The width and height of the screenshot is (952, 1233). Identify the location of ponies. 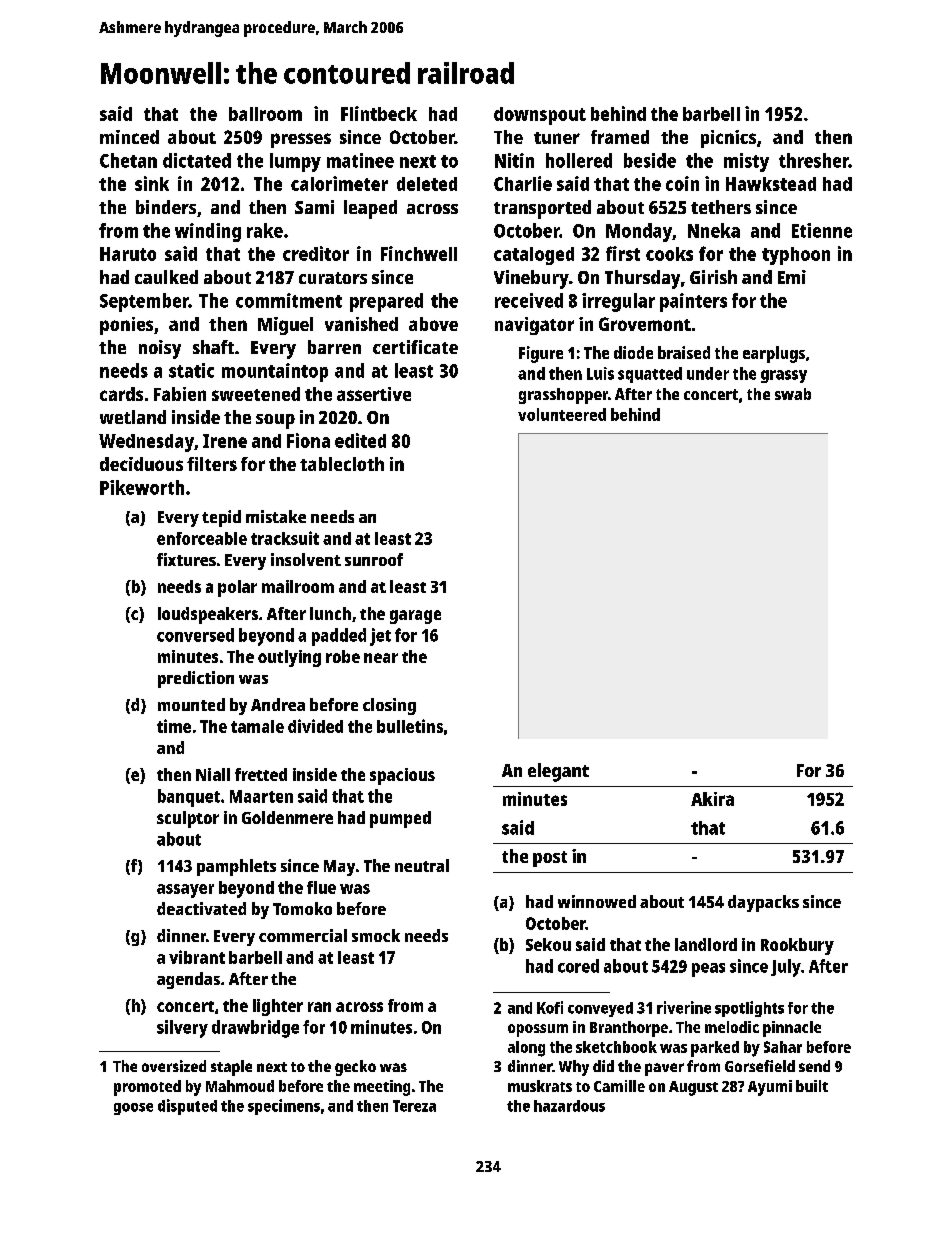
(126, 326).
